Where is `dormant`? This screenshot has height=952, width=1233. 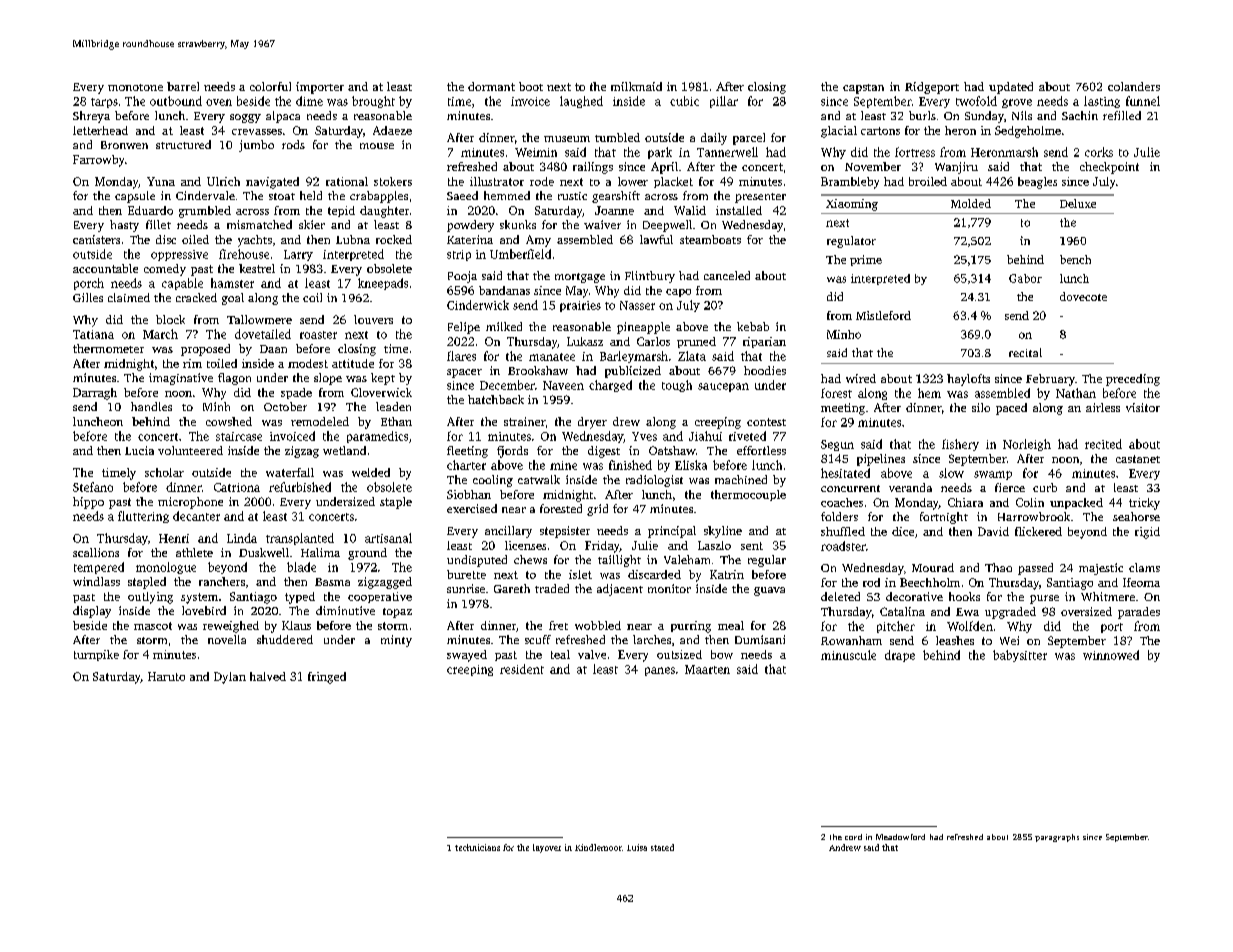 dormant is located at coordinates (491, 86).
